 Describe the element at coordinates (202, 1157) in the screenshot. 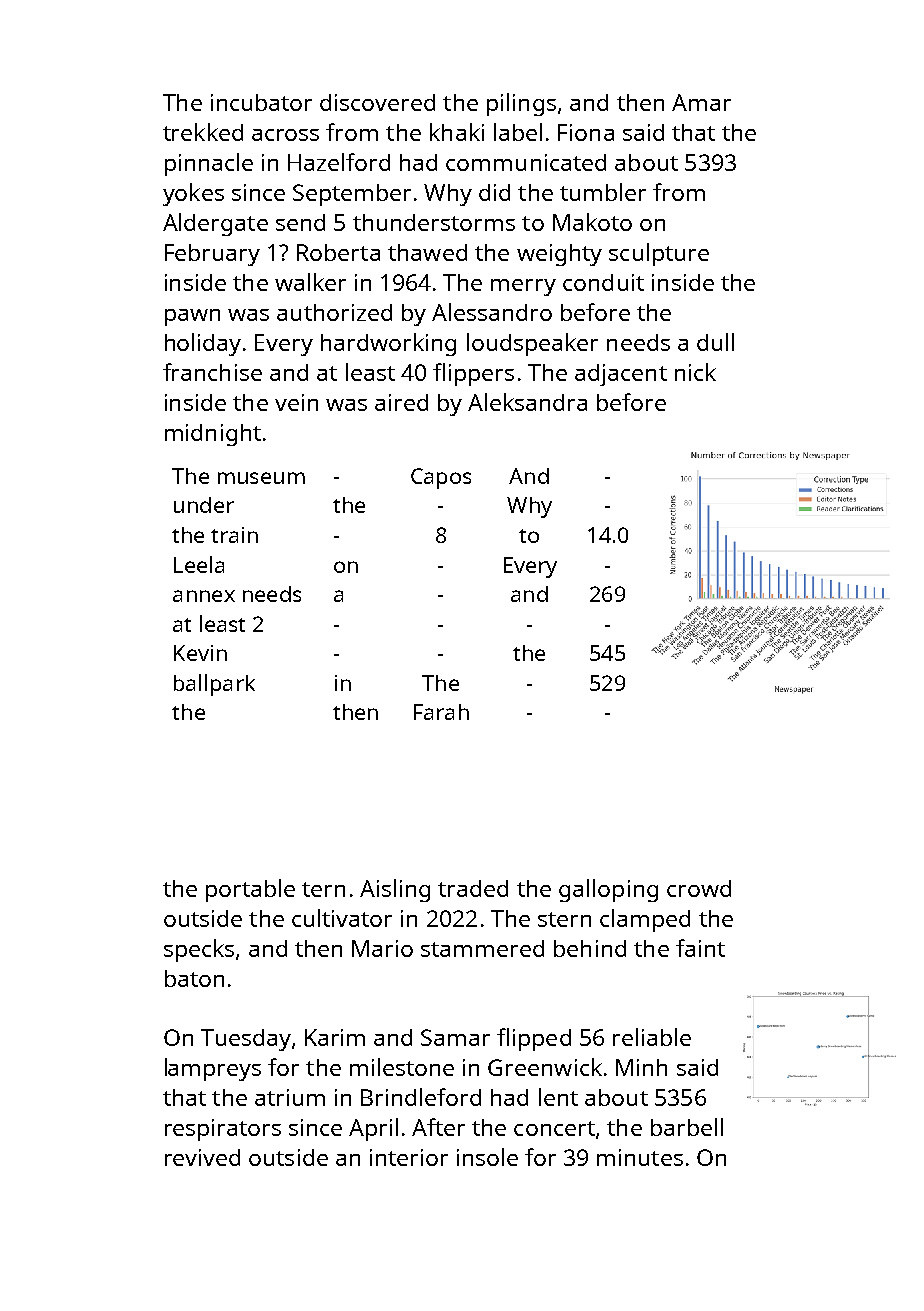

I see `revived` at that location.
